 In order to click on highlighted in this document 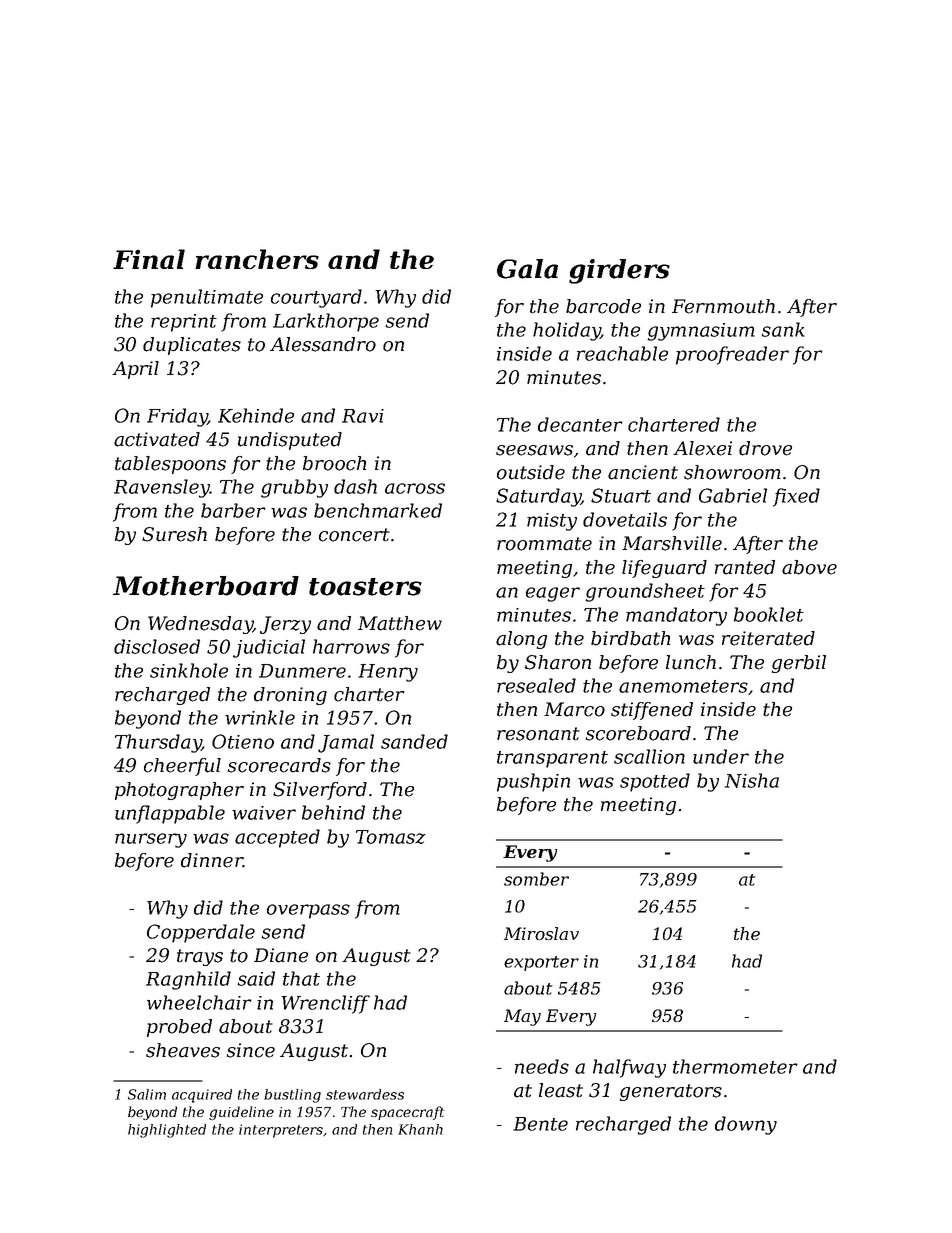, I will do `click(167, 1131)`.
